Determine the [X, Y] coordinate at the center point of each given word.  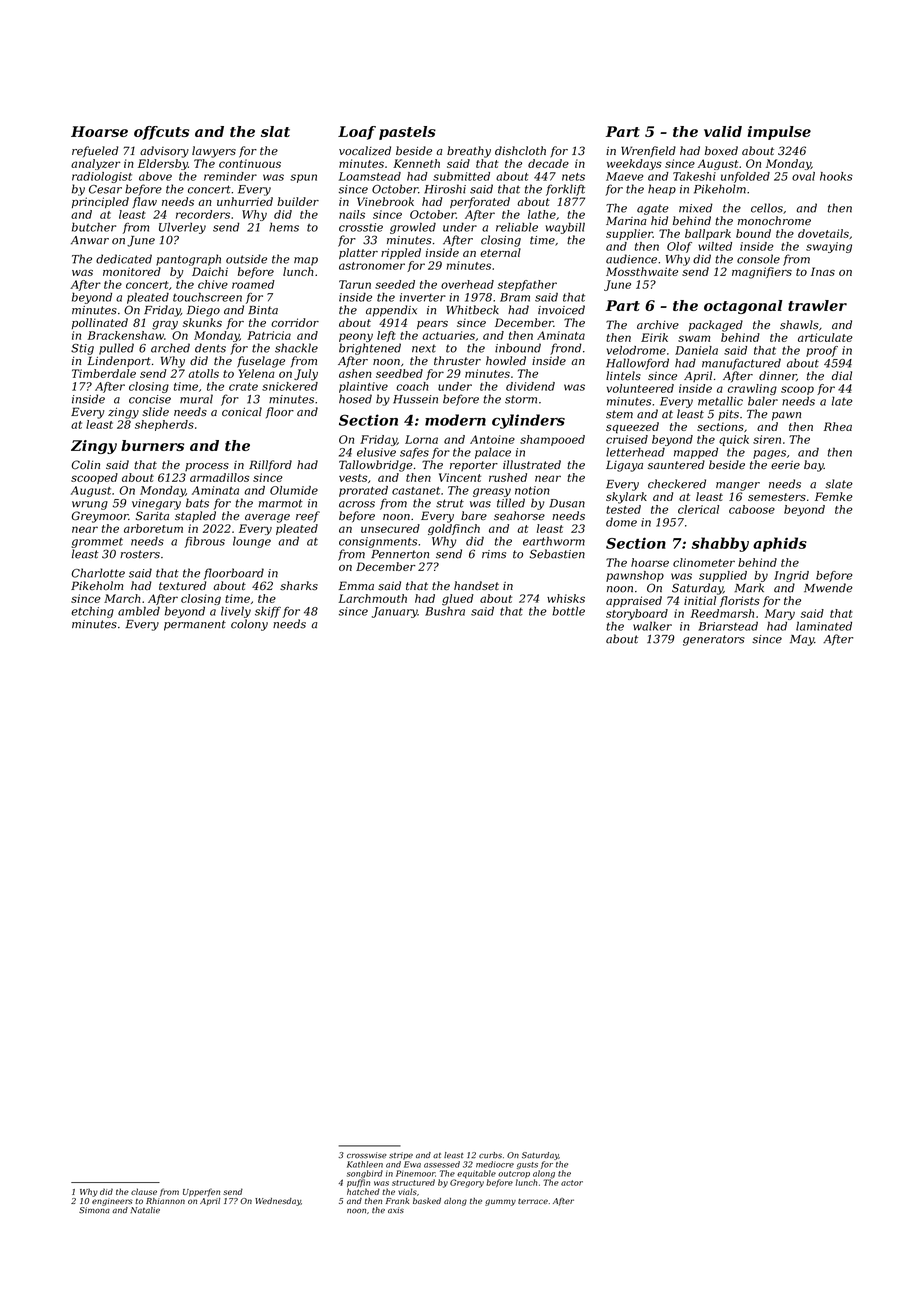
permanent [195, 625]
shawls [799, 324]
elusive [376, 452]
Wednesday [278, 1202]
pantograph [188, 260]
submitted [461, 176]
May [802, 640]
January [395, 612]
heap [662, 190]
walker [652, 626]
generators [714, 640]
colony [249, 625]
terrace [533, 1201]
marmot [280, 503]
